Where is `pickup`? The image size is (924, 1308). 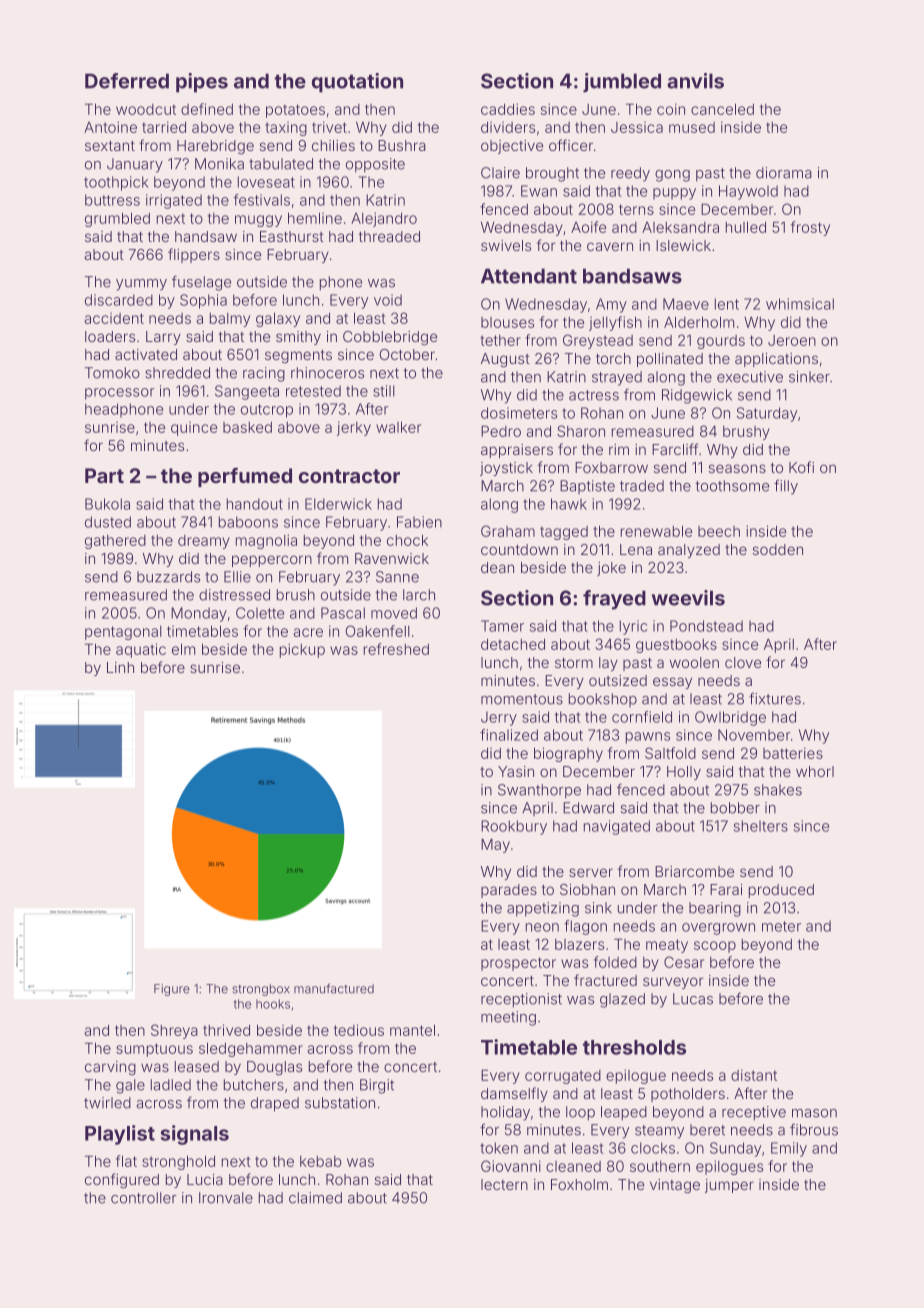 pickup is located at coordinates (302, 650).
